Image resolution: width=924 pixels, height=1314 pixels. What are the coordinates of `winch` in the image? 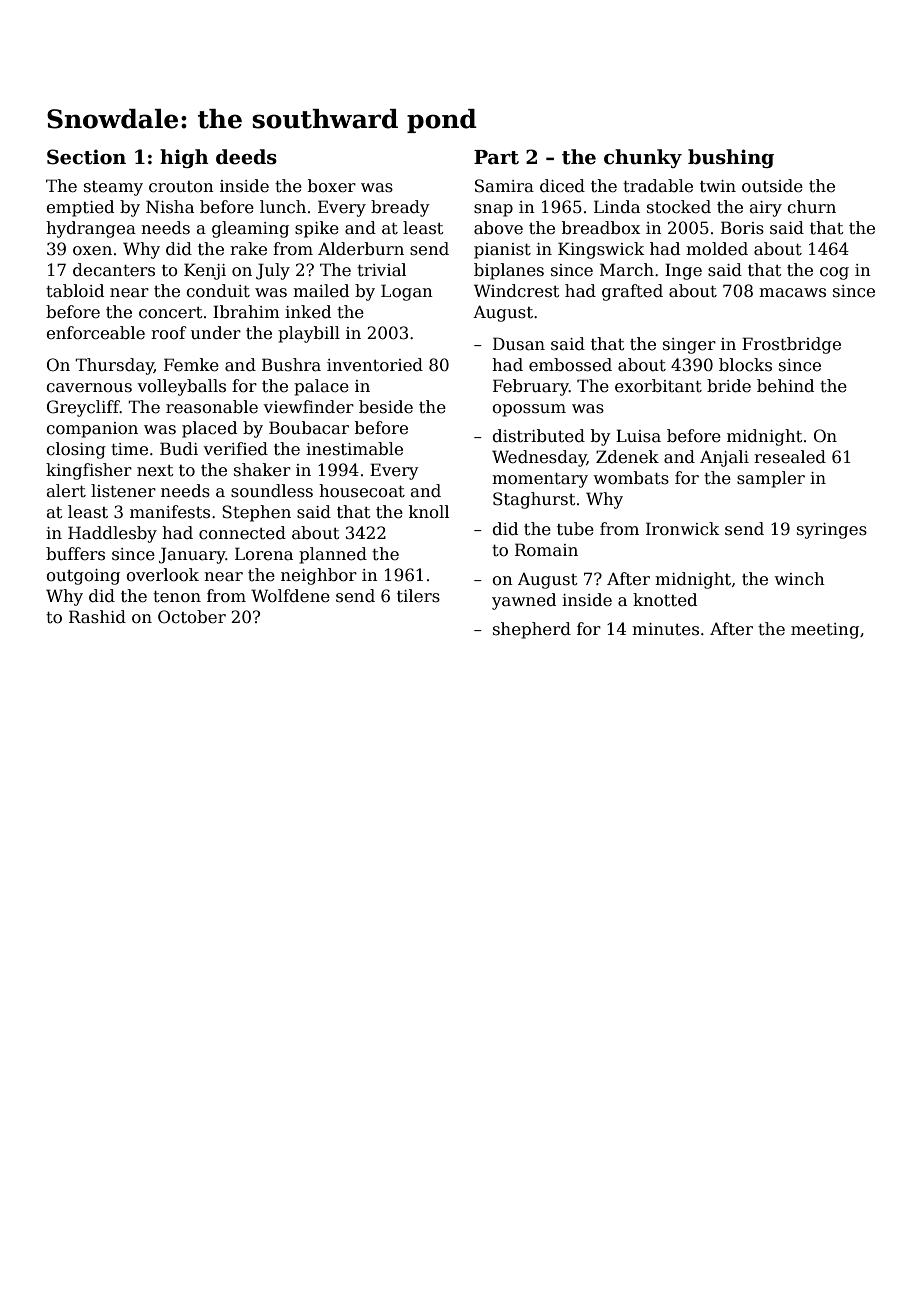 It's located at (799, 579).
